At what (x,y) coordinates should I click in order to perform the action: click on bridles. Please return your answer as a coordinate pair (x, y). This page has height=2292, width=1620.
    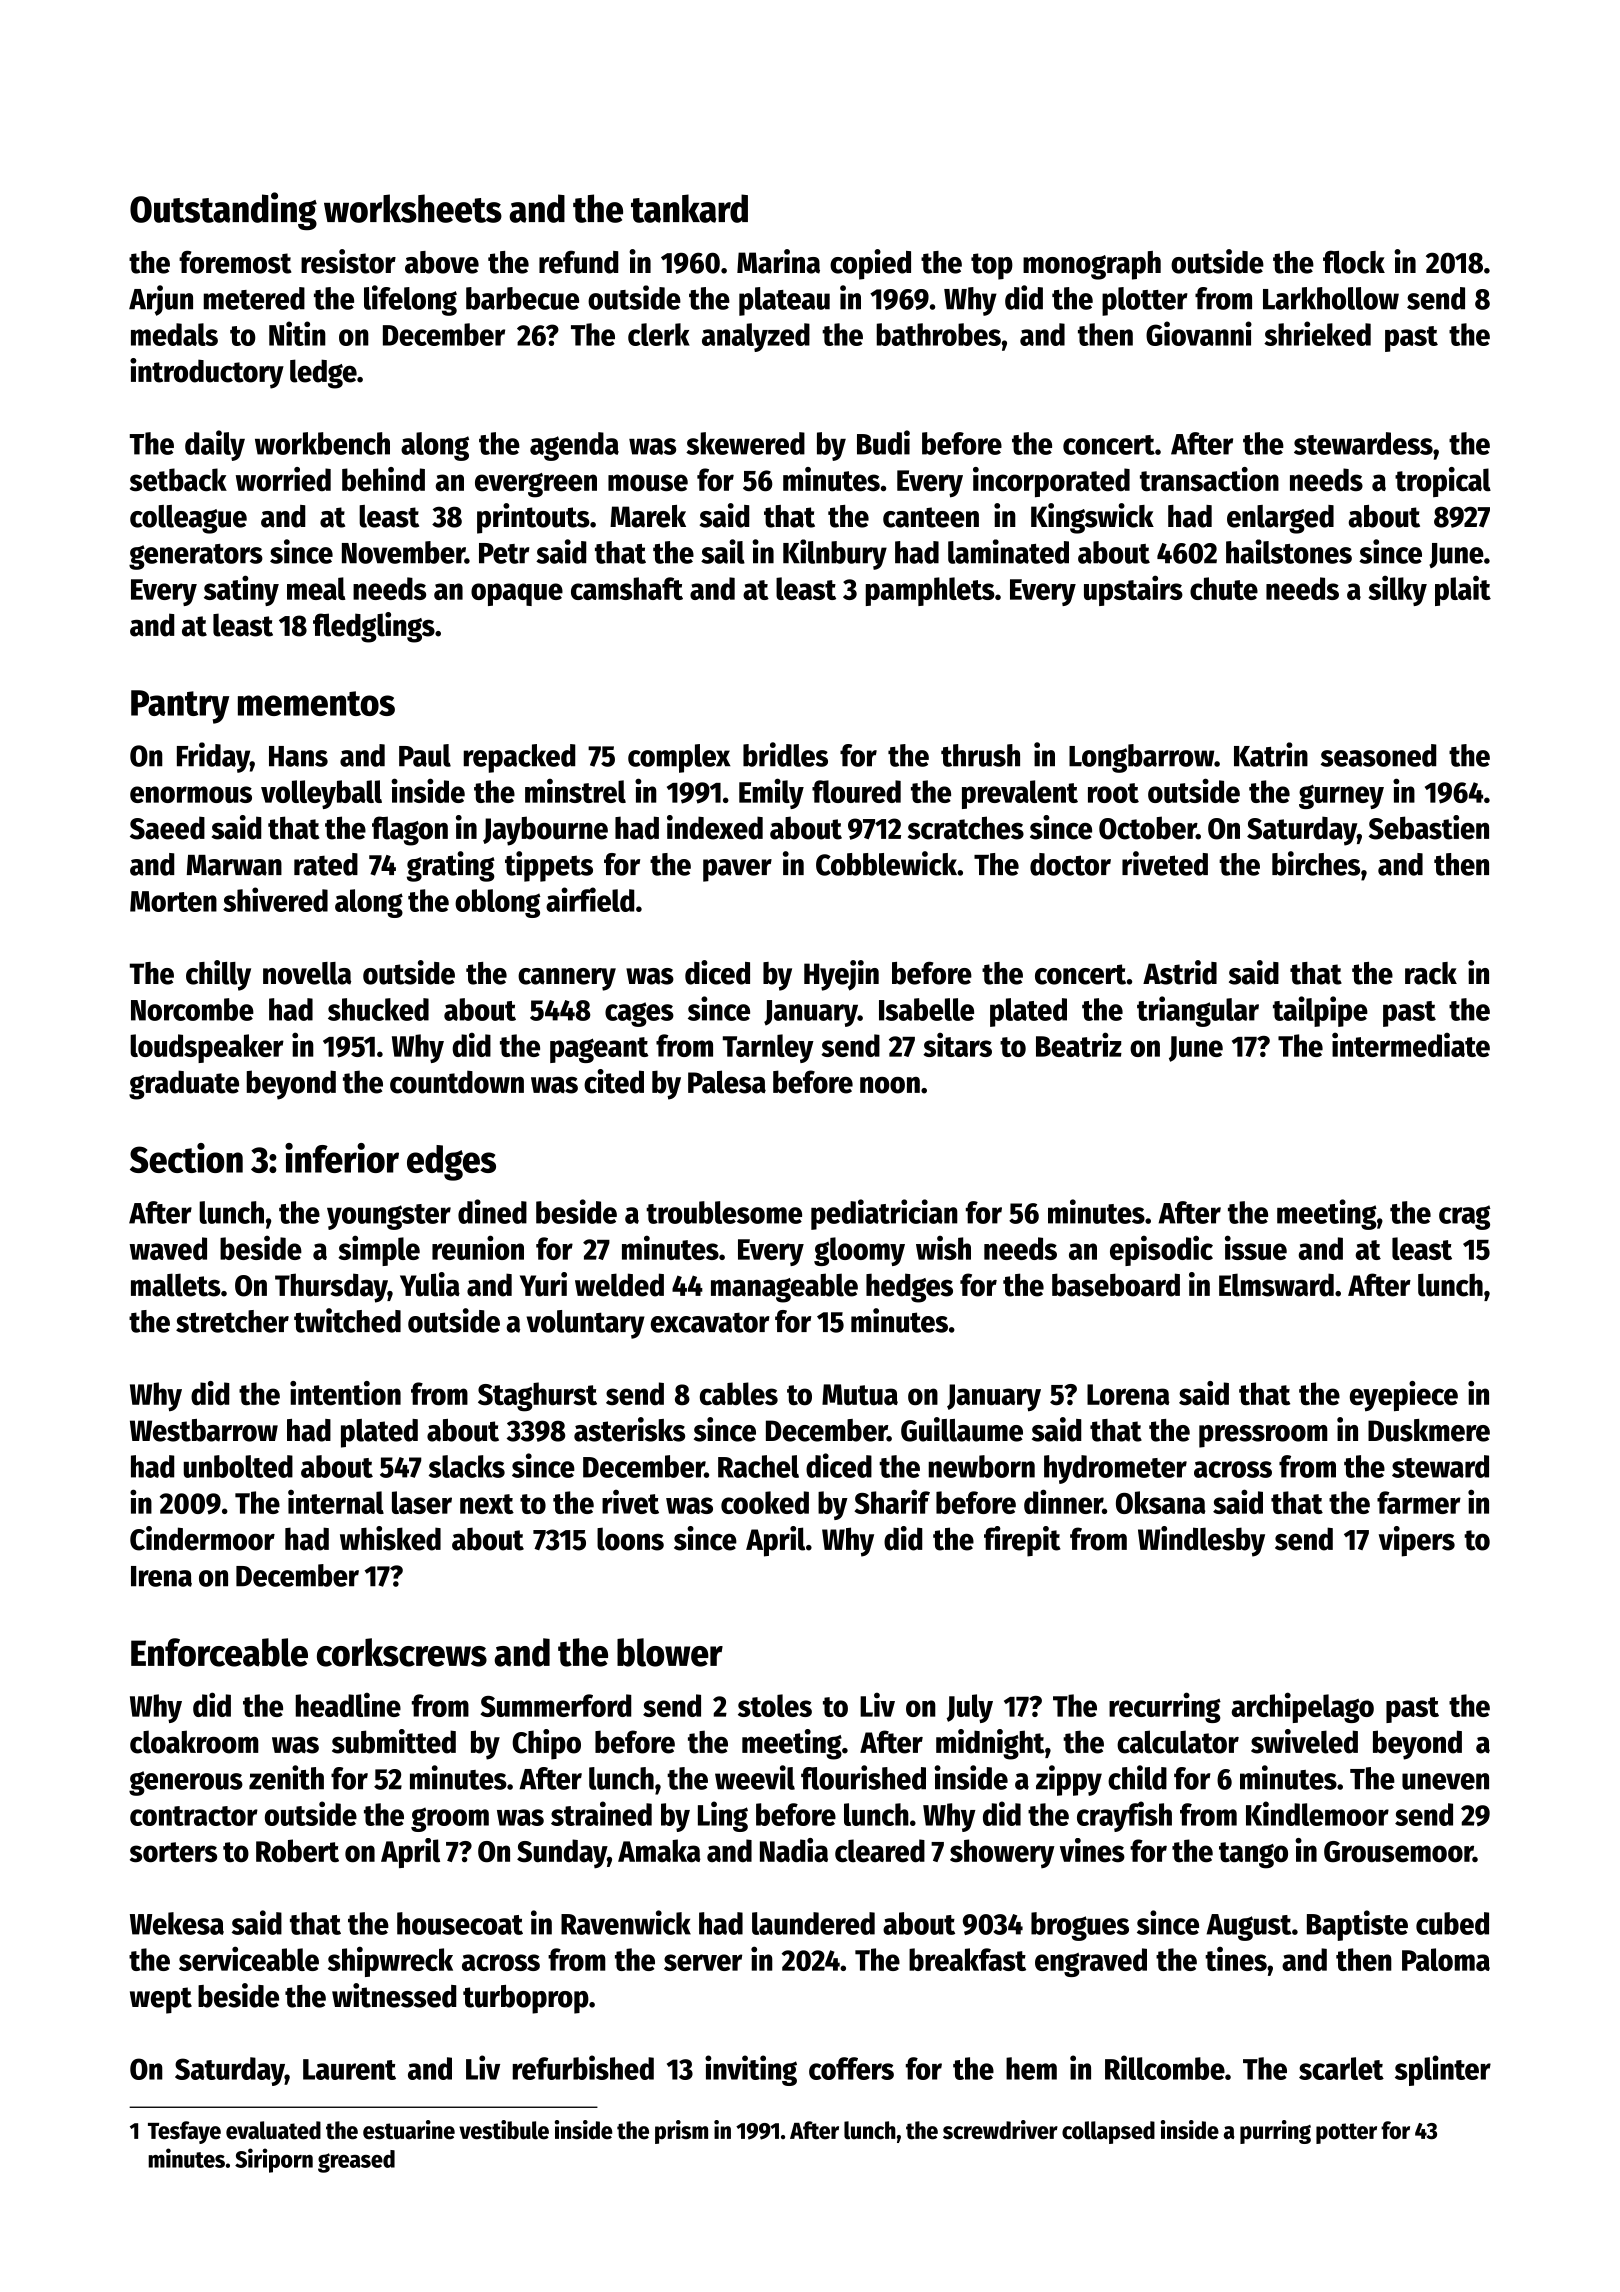
    Looking at the image, I should click on (785, 754).
